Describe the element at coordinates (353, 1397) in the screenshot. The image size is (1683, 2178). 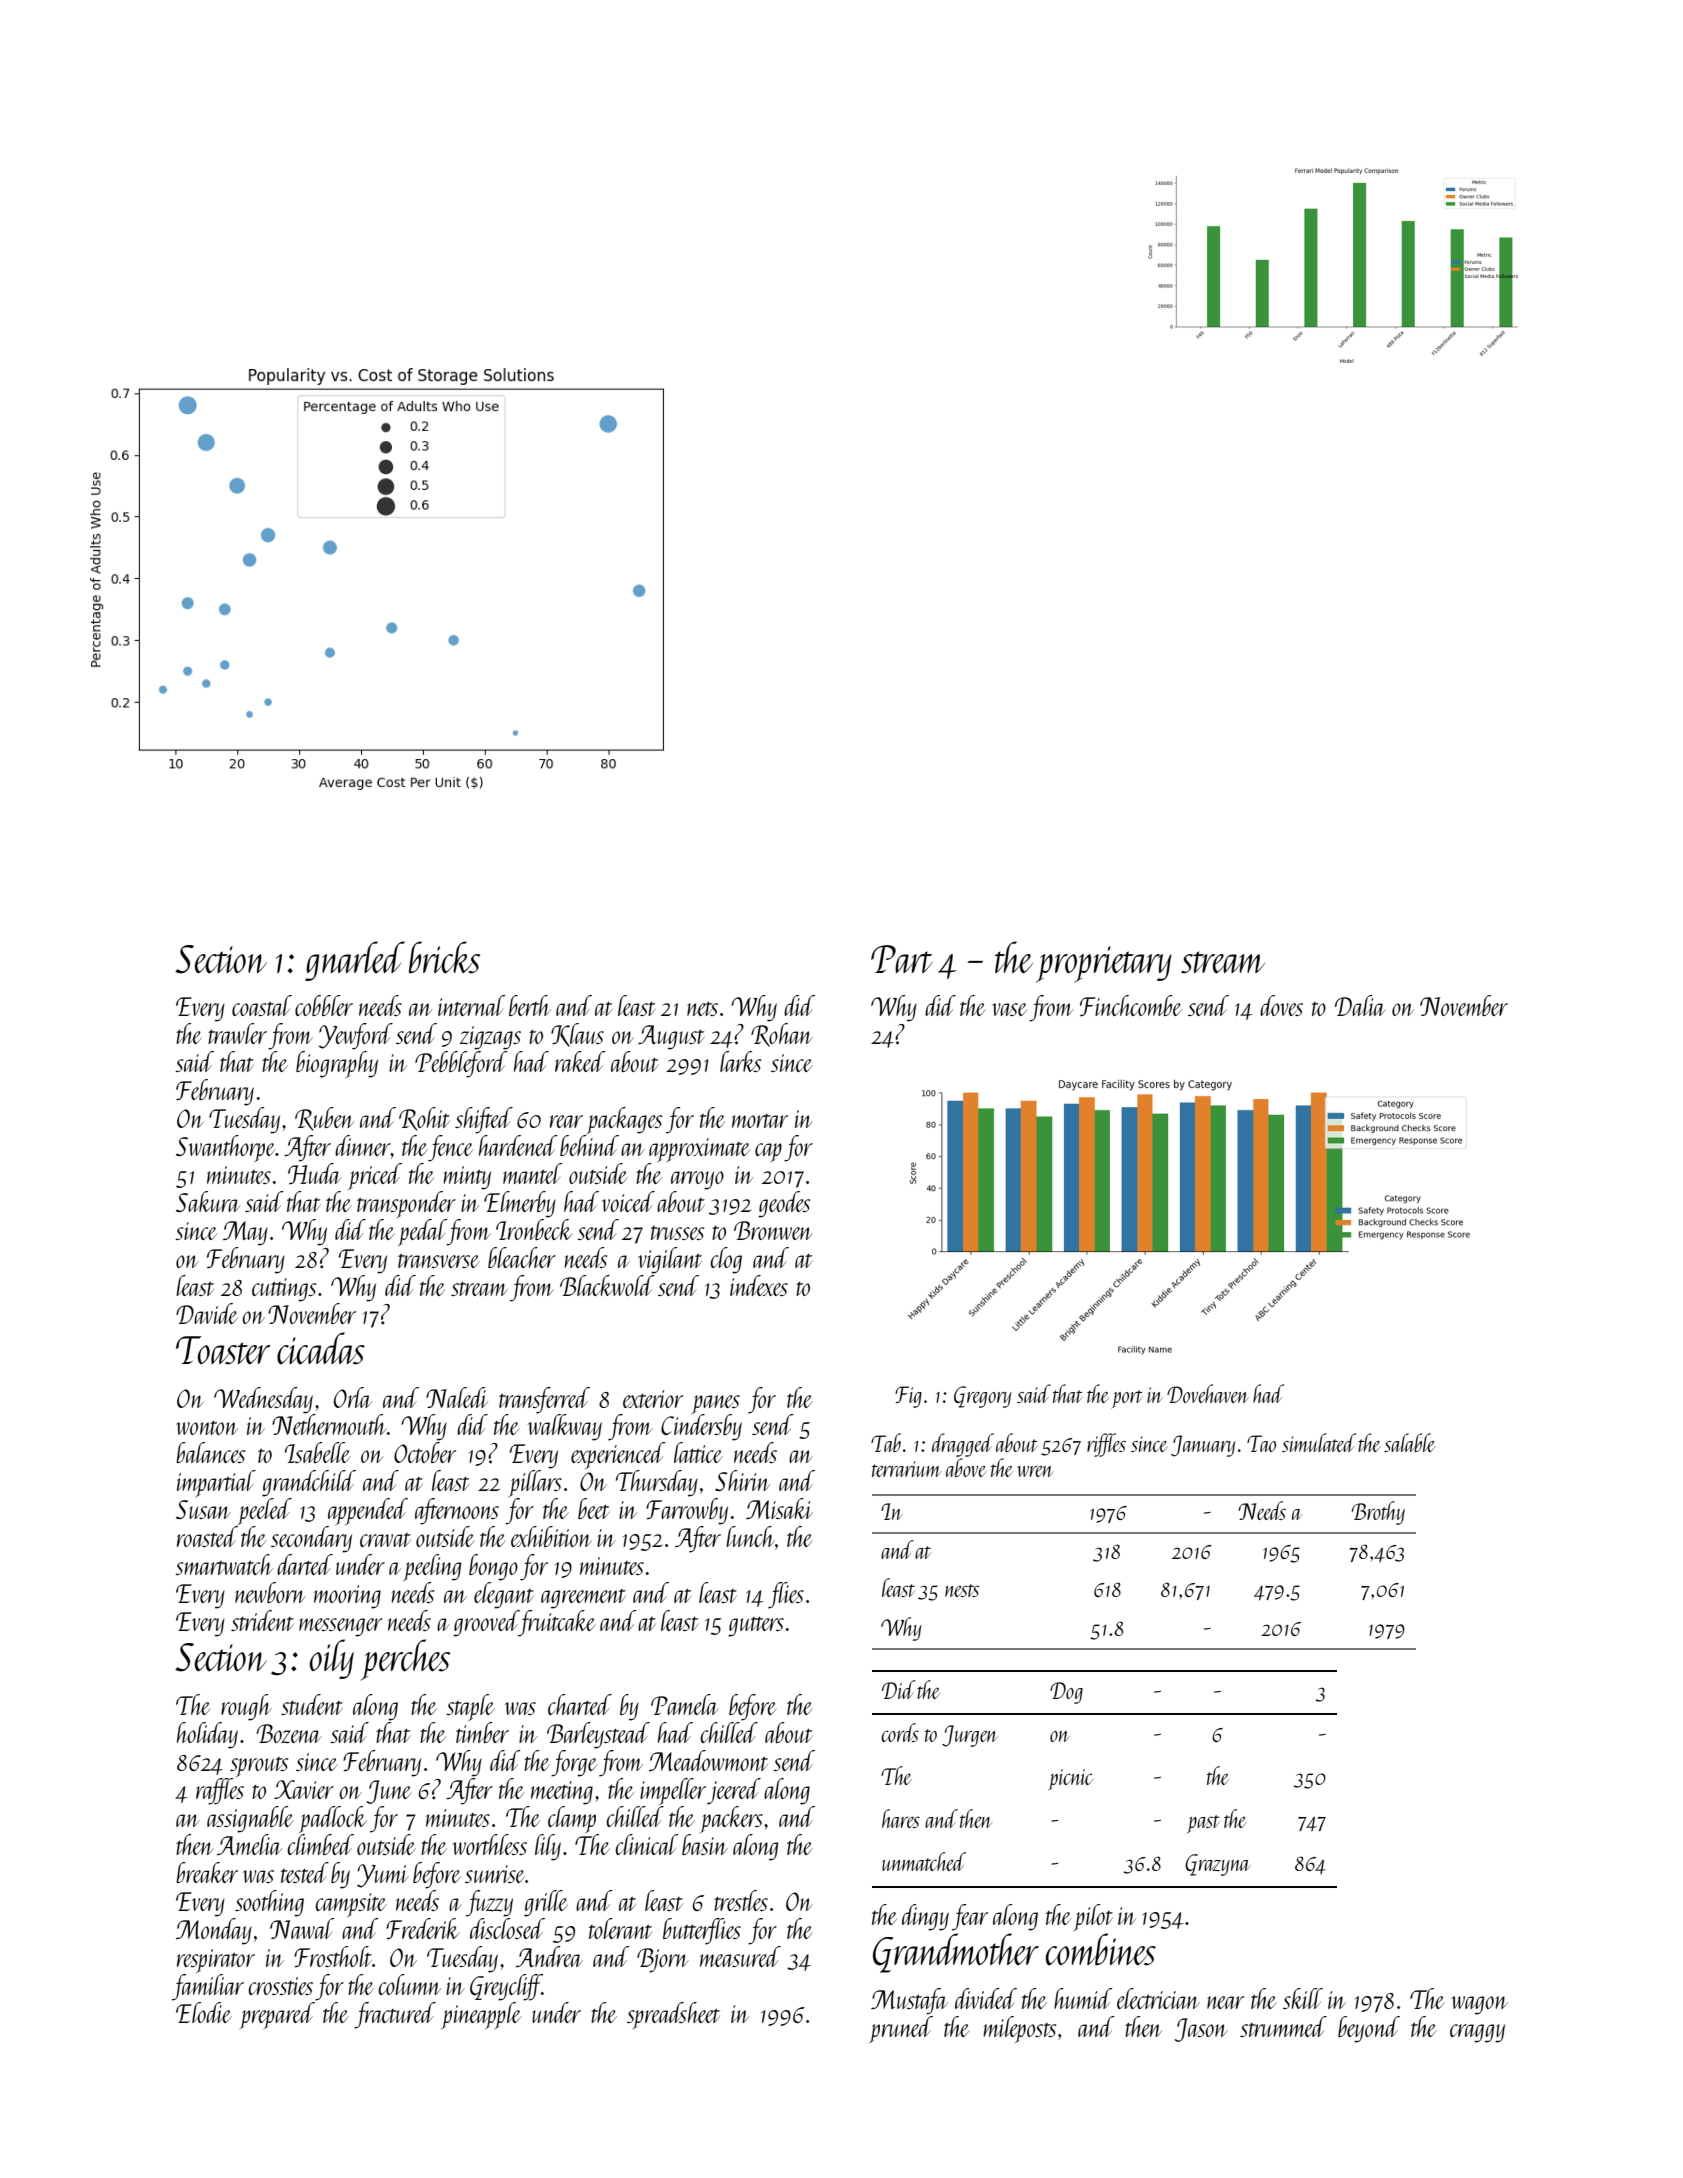
I see `Orla` at that location.
